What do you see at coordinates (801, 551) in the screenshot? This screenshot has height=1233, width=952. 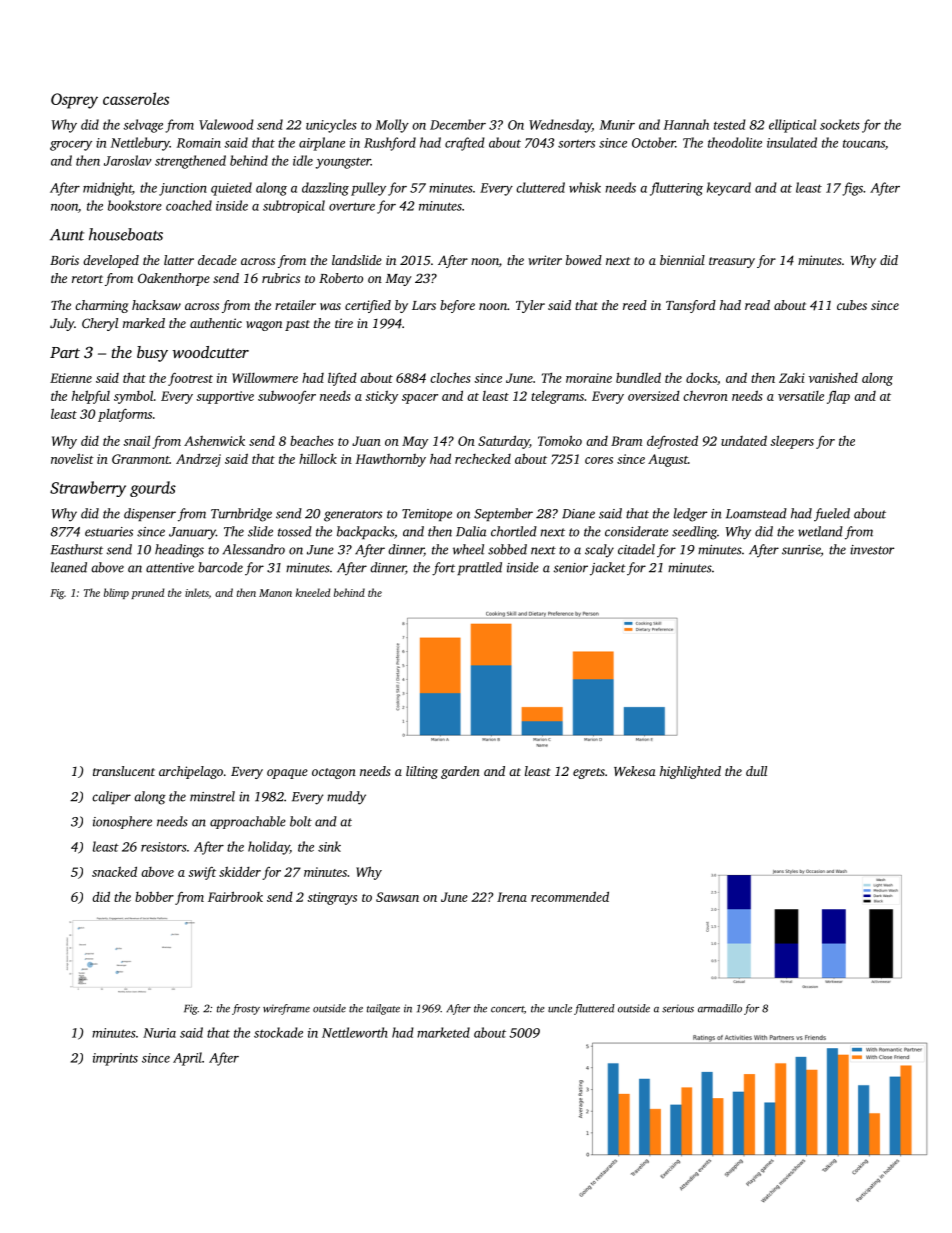 I see `sunrise` at bounding box center [801, 551].
